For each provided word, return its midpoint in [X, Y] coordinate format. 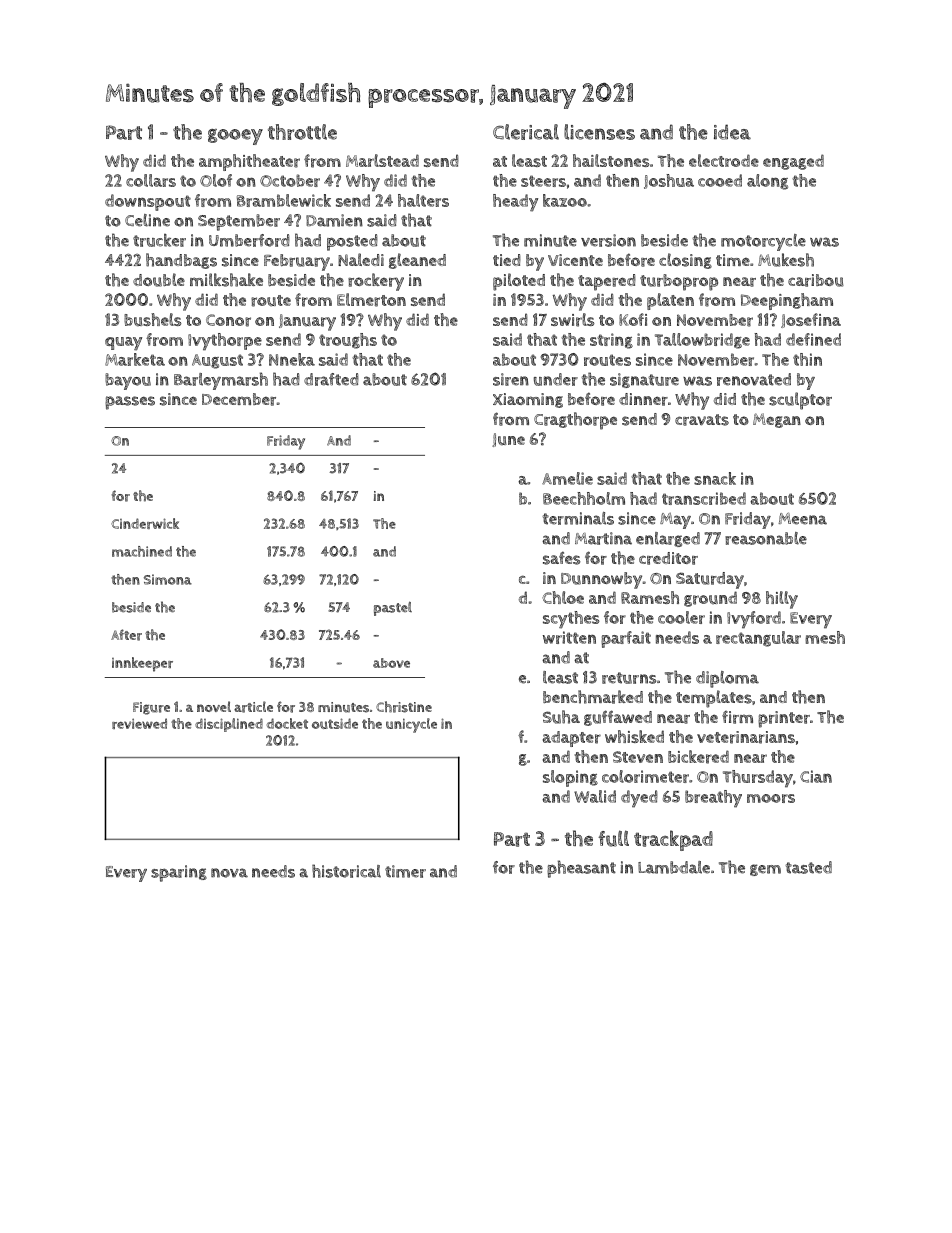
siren [511, 379]
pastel [393, 608]
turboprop [679, 282]
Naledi [361, 259]
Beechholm [584, 498]
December [239, 399]
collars [151, 180]
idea [732, 132]
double [159, 280]
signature [644, 380]
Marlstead [382, 160]
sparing [179, 873]
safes [561, 558]
